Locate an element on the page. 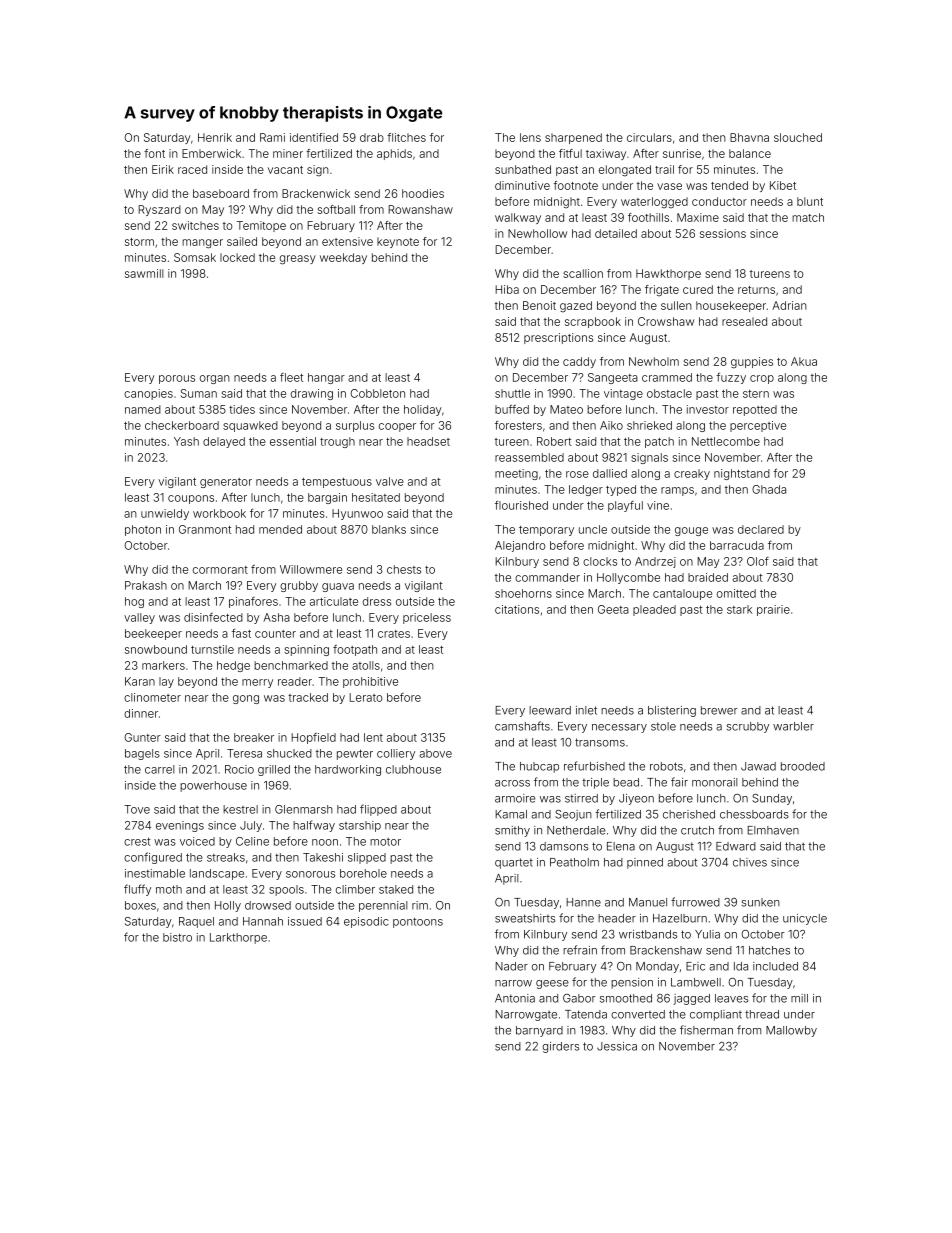  camshafts is located at coordinates (522, 726).
